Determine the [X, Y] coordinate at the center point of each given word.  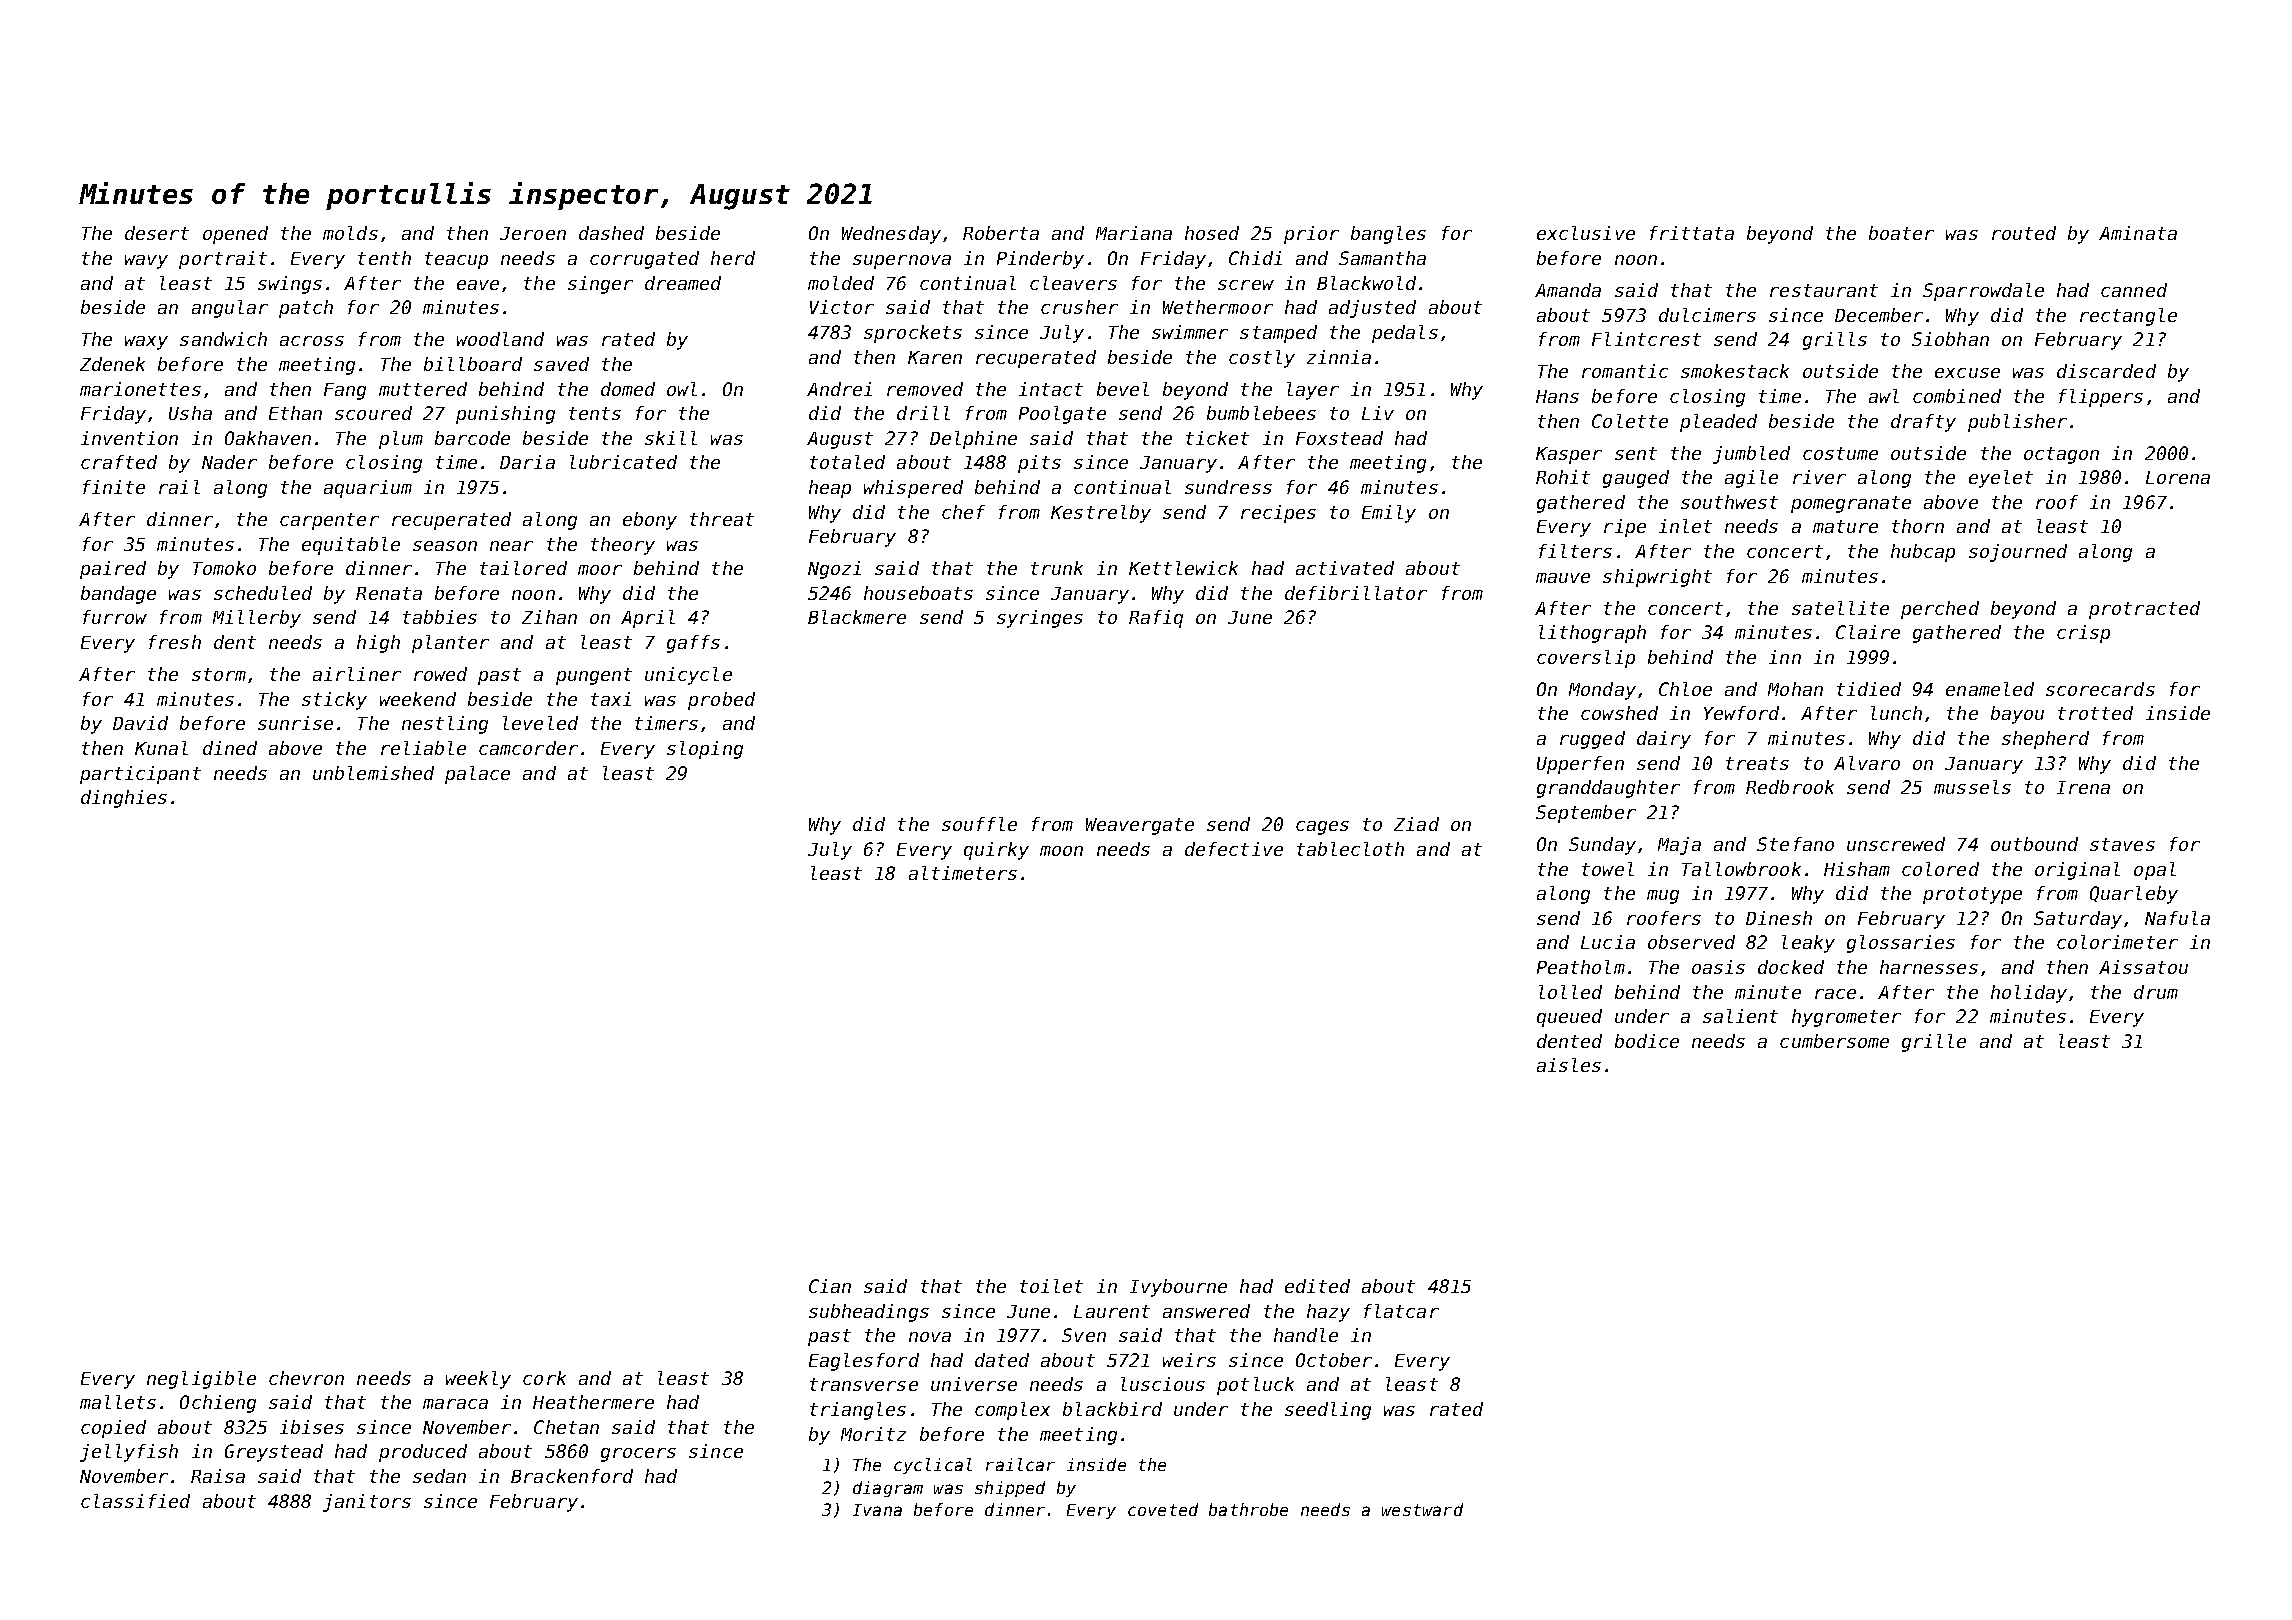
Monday [1602, 691]
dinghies [124, 799]
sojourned [2018, 553]
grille [1934, 1043]
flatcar [1401, 1311]
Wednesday [891, 235]
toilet [1051, 1286]
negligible [201, 1380]
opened [235, 235]
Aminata [2138, 233]
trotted [2095, 713]
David [140, 723]
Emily [1389, 514]
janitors [367, 1503]
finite [114, 487]
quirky [996, 851]
